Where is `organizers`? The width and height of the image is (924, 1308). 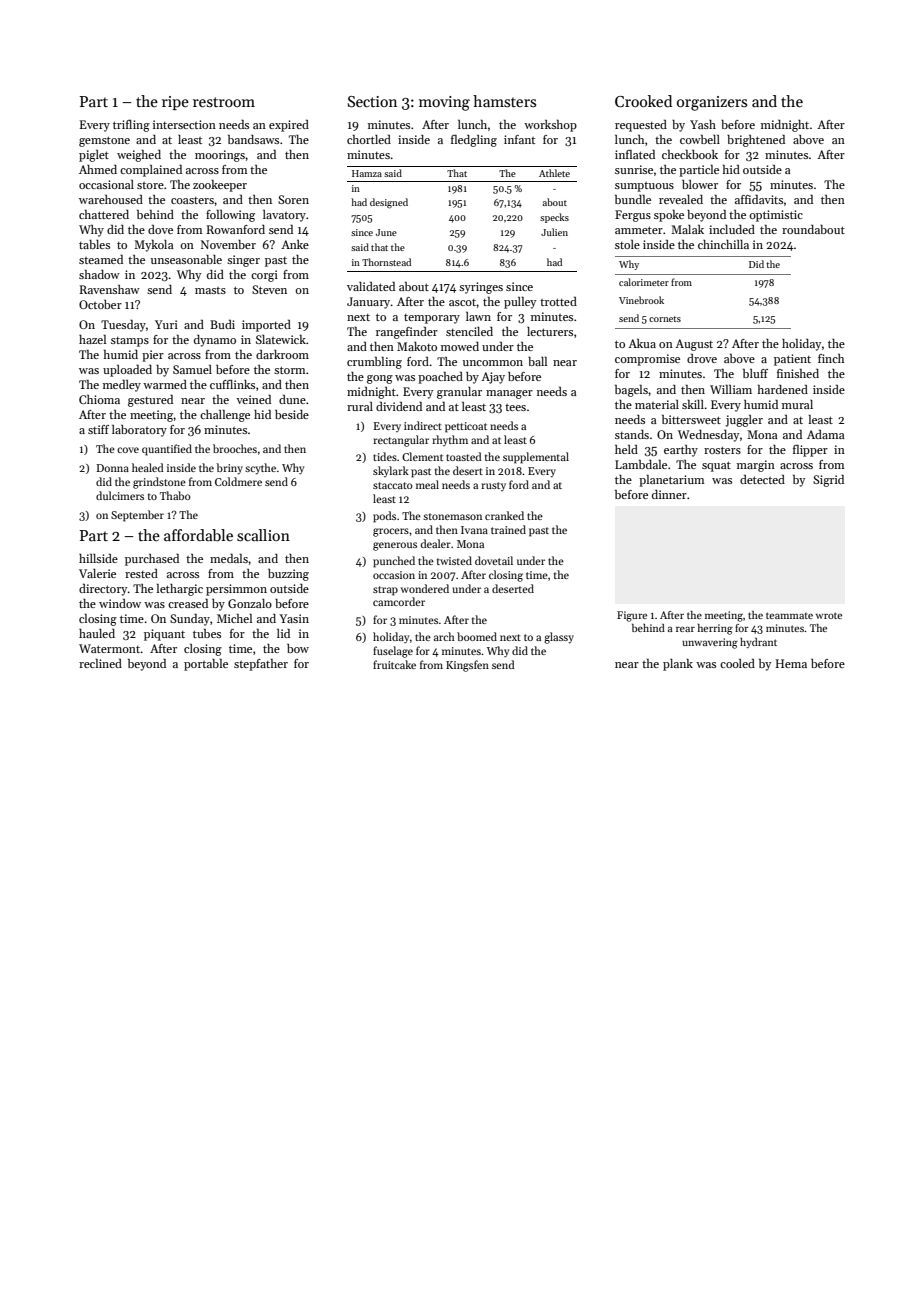
organizers is located at coordinates (712, 103).
